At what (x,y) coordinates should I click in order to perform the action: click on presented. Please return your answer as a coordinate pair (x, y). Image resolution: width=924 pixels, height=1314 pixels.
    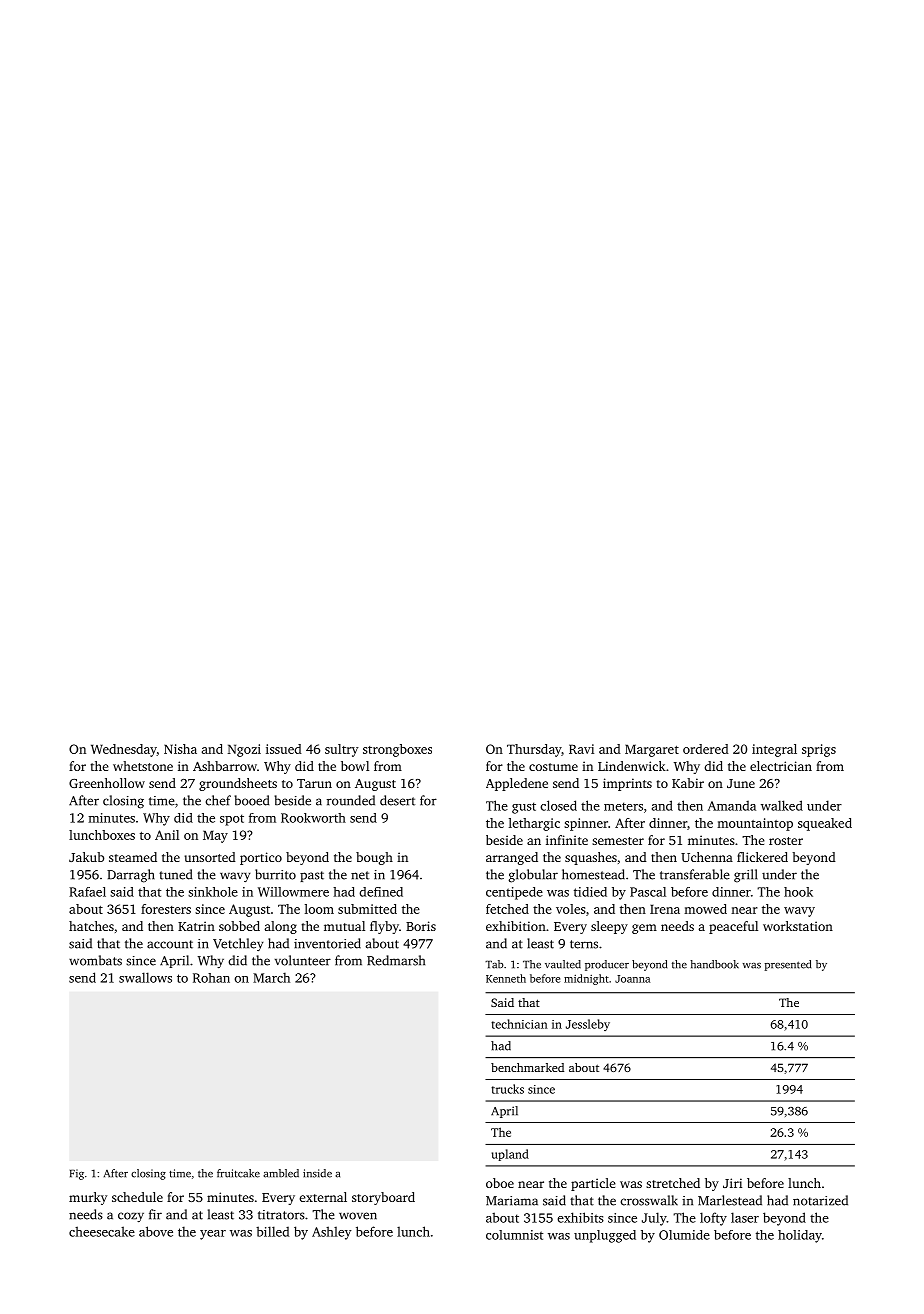
    Looking at the image, I should click on (788, 965).
